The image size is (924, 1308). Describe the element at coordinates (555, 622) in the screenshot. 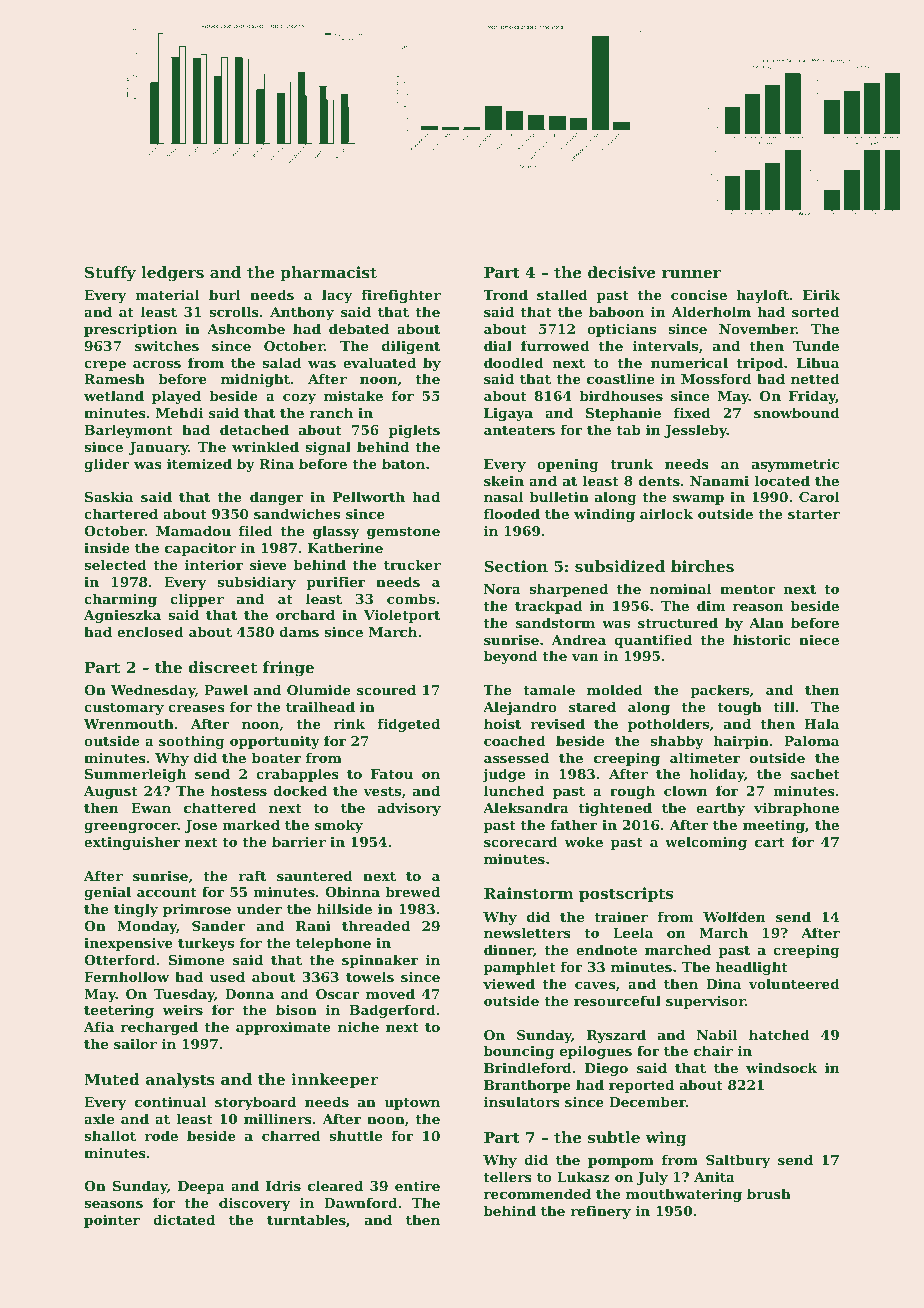

I see `sandstorm` at that location.
